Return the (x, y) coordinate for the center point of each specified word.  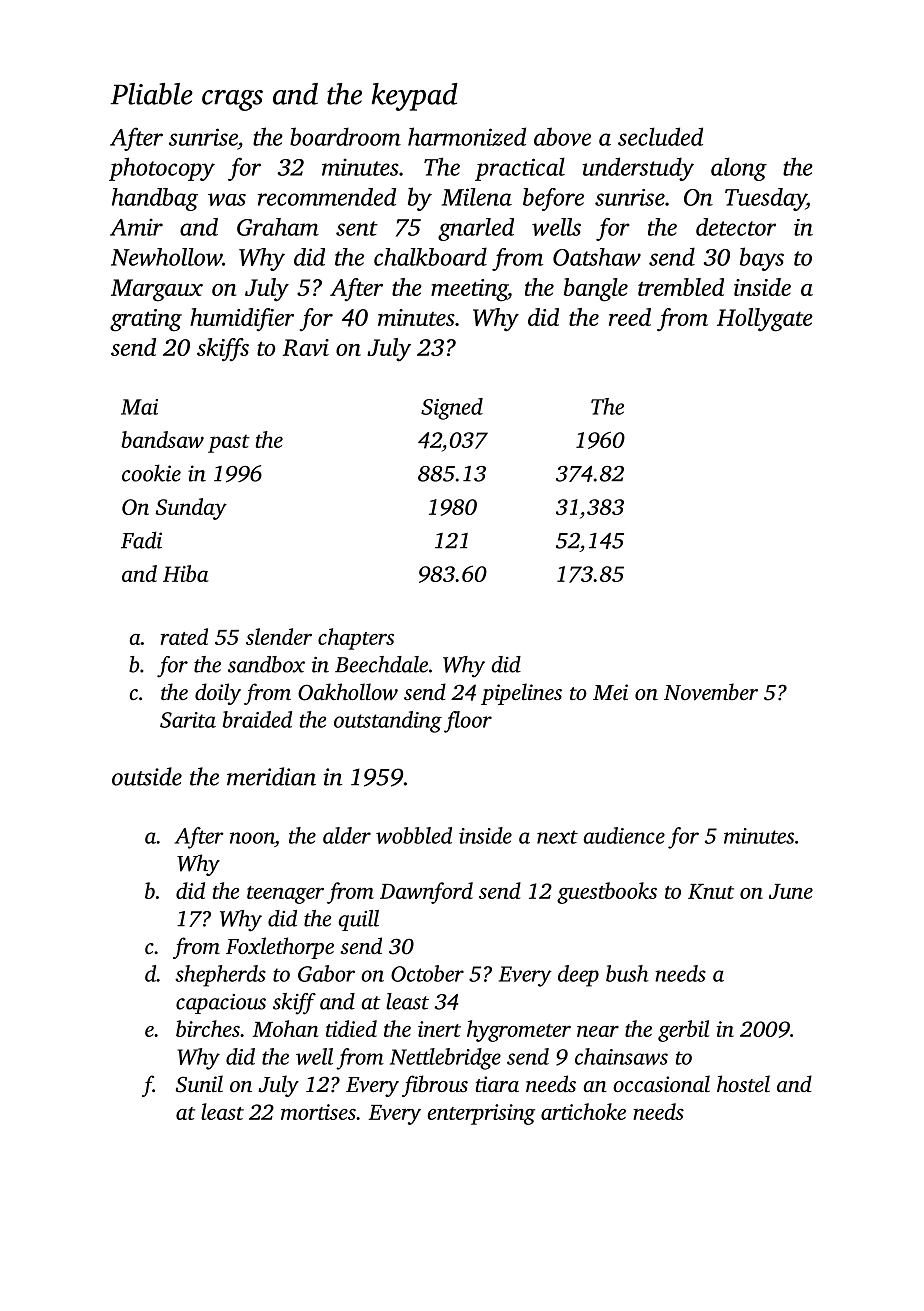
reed (630, 317)
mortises (318, 1112)
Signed (452, 409)
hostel (743, 1083)
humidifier (242, 319)
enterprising (481, 1114)
